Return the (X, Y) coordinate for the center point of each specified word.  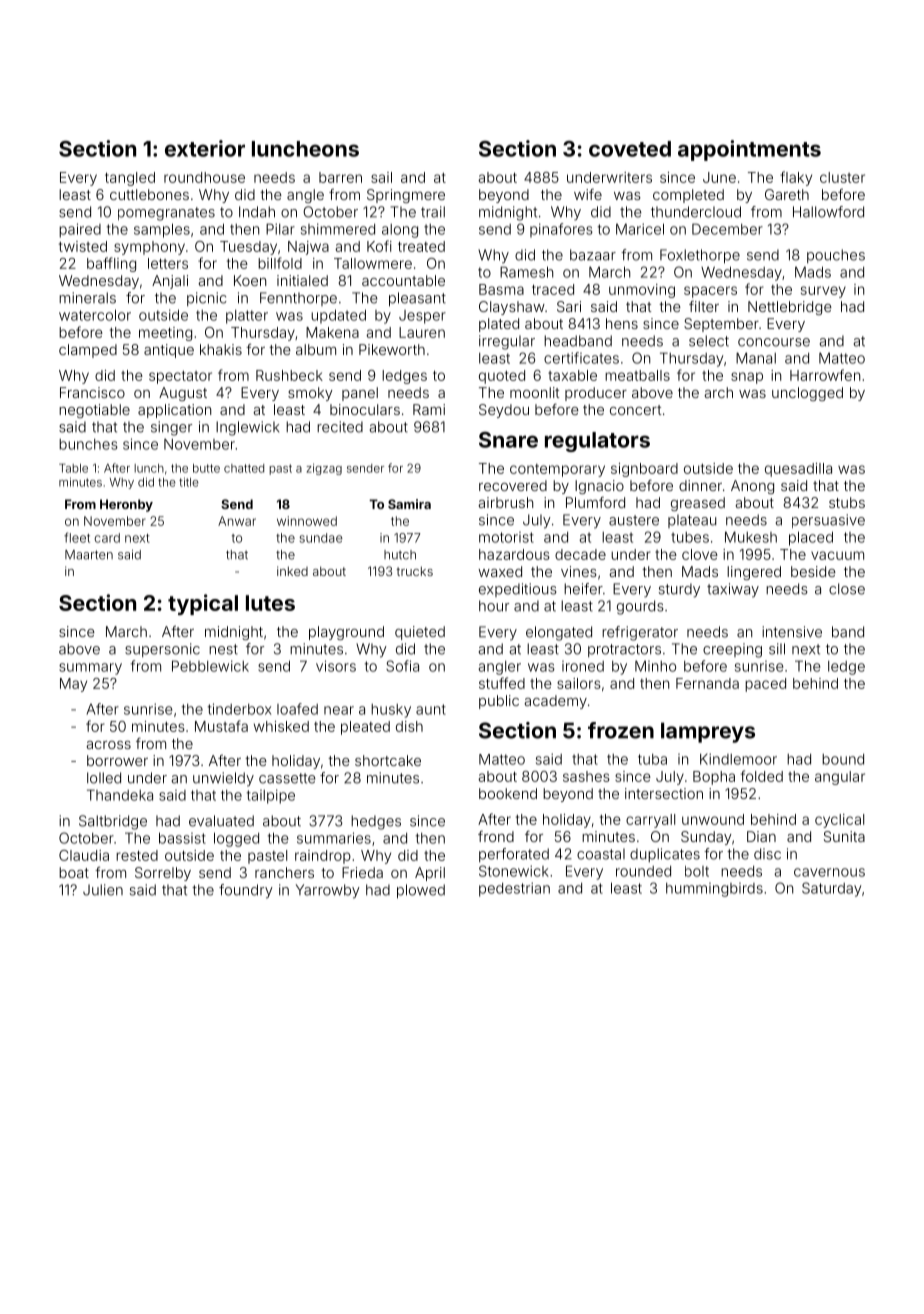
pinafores (561, 230)
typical (203, 604)
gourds (640, 607)
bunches (88, 444)
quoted (502, 377)
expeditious (518, 590)
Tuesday (248, 248)
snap (747, 378)
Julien (103, 890)
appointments (749, 150)
